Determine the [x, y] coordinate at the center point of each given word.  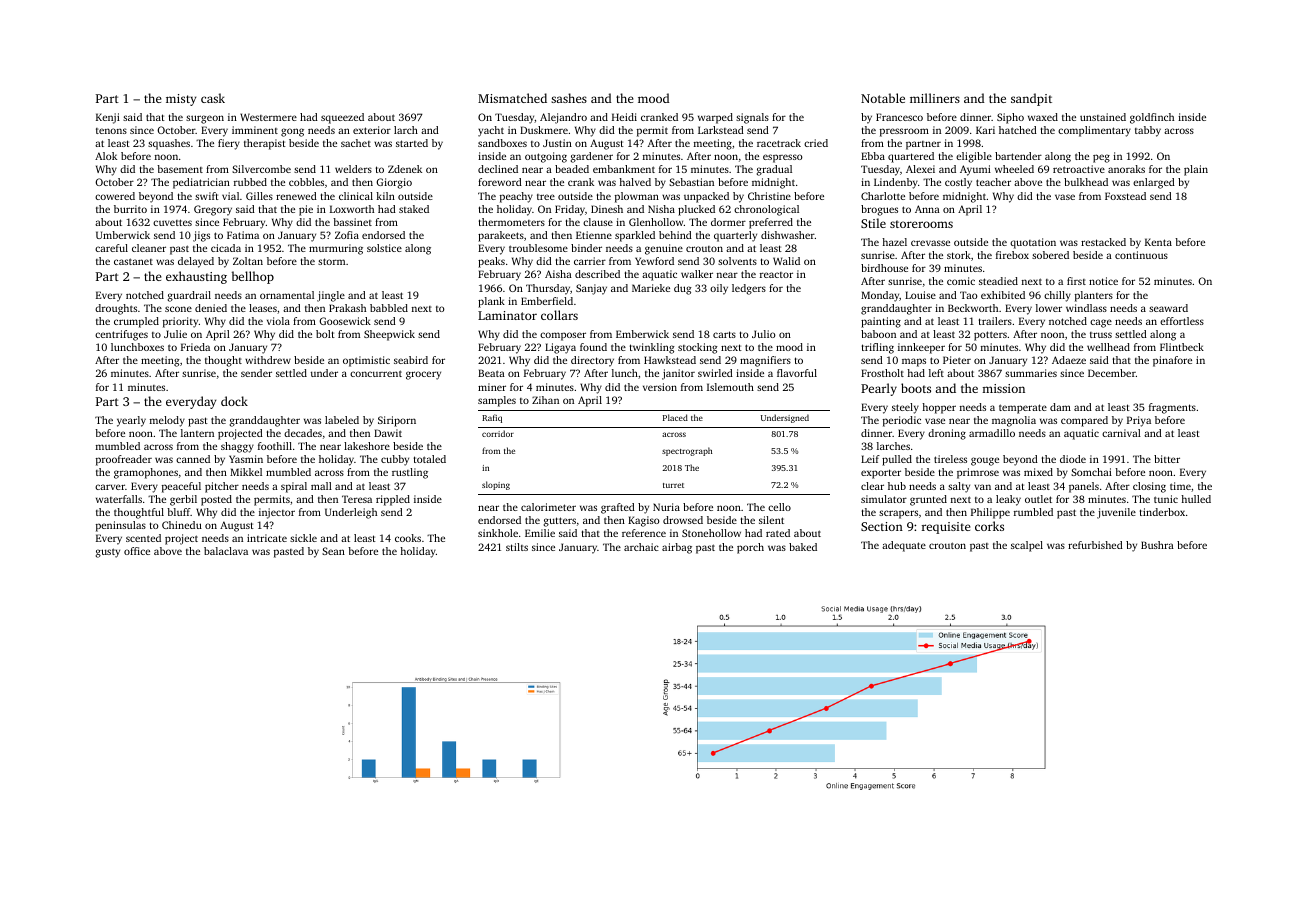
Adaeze [1069, 360]
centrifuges [121, 335]
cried [816, 143]
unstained [1103, 117]
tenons [111, 131]
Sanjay [591, 289]
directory [592, 361]
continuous [1141, 255]
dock [234, 401]
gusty [107, 553]
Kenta [1158, 242]
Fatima [243, 235]
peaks [491, 262]
